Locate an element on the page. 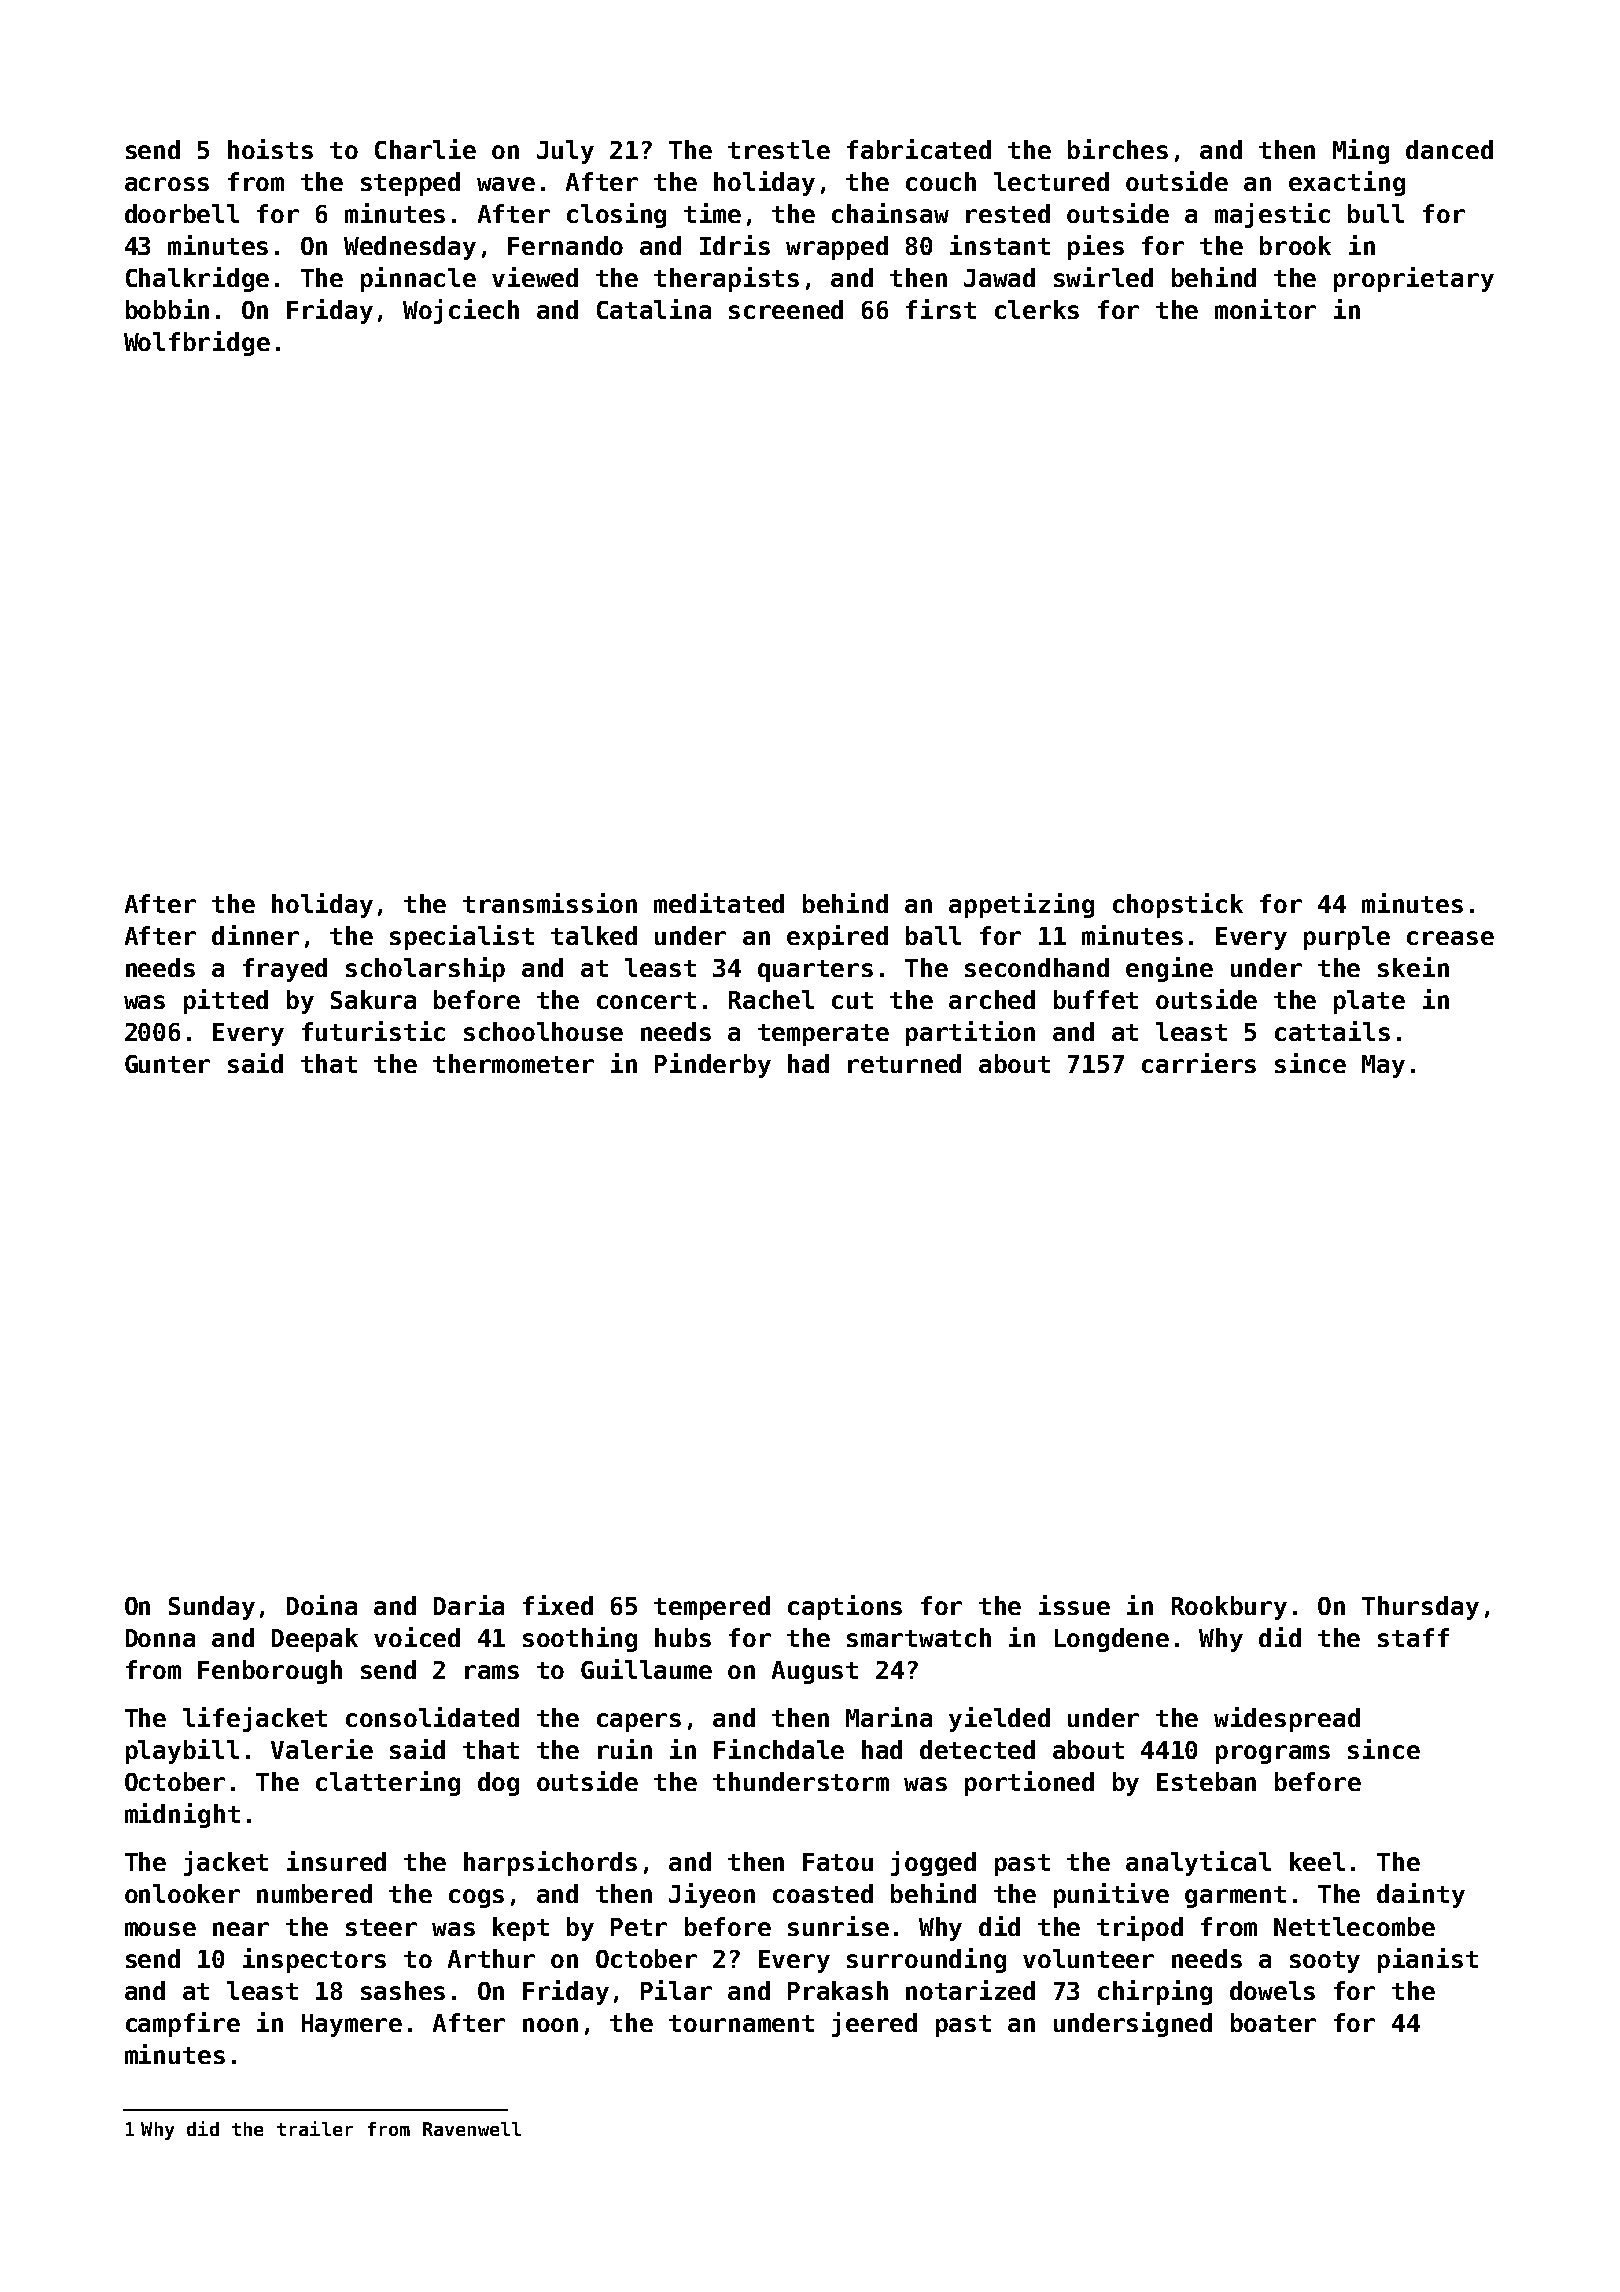  Pinderby is located at coordinates (713, 1065).
